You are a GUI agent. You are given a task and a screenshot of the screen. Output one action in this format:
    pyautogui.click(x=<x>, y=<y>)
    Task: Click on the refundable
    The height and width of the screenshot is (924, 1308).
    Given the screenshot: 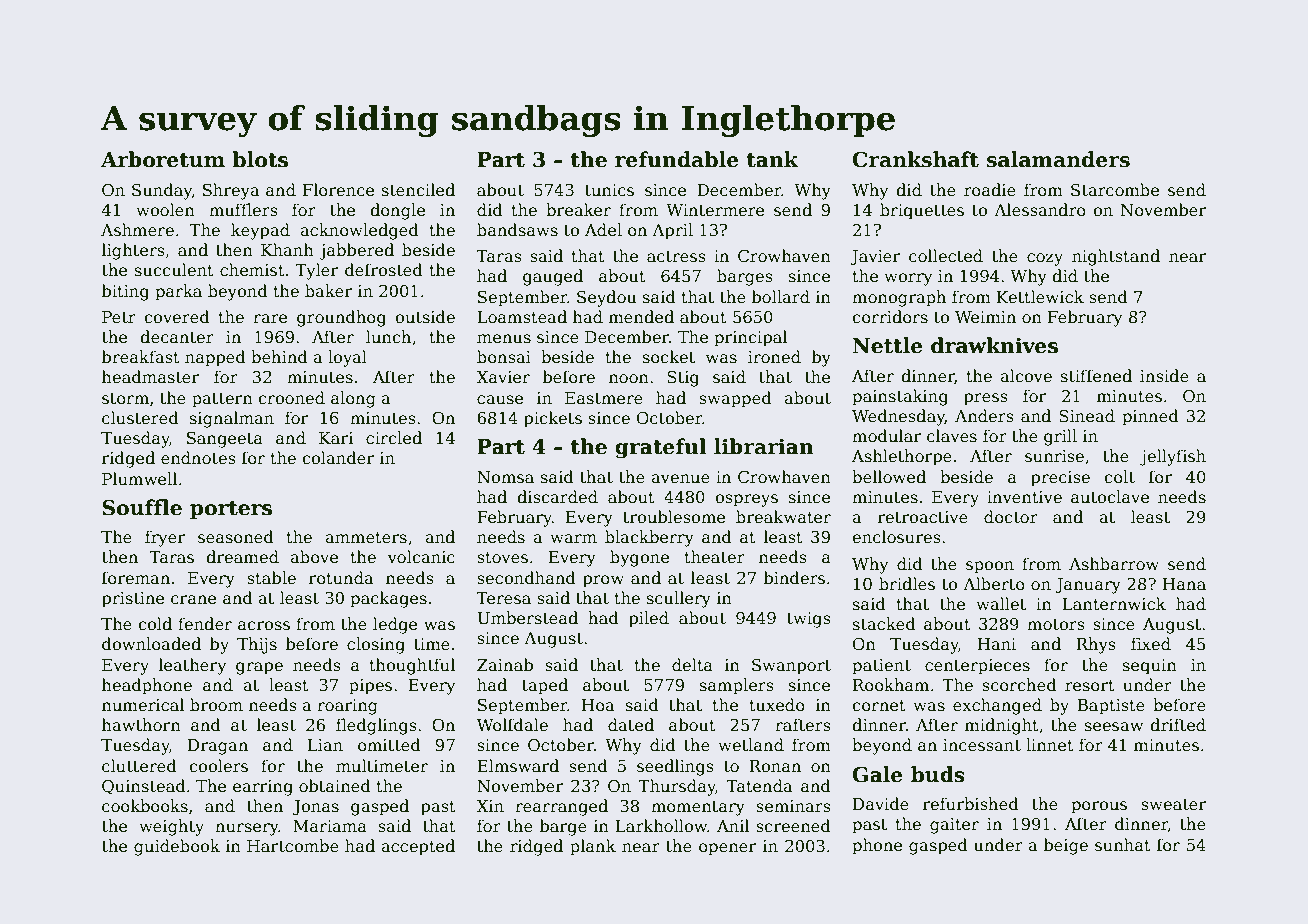 What is the action you would take?
    pyautogui.click(x=677, y=159)
